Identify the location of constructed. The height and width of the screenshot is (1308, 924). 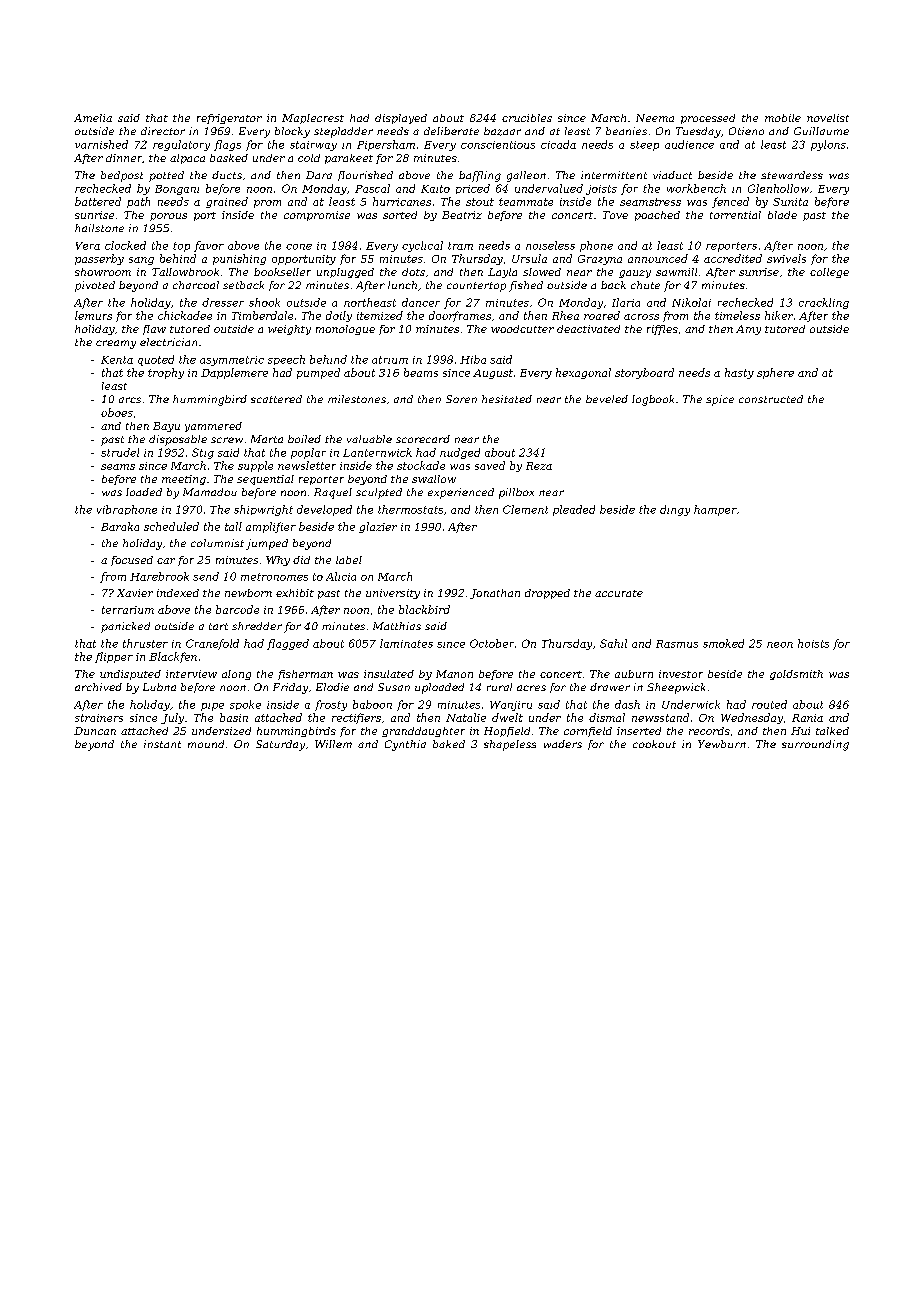
(771, 399).
